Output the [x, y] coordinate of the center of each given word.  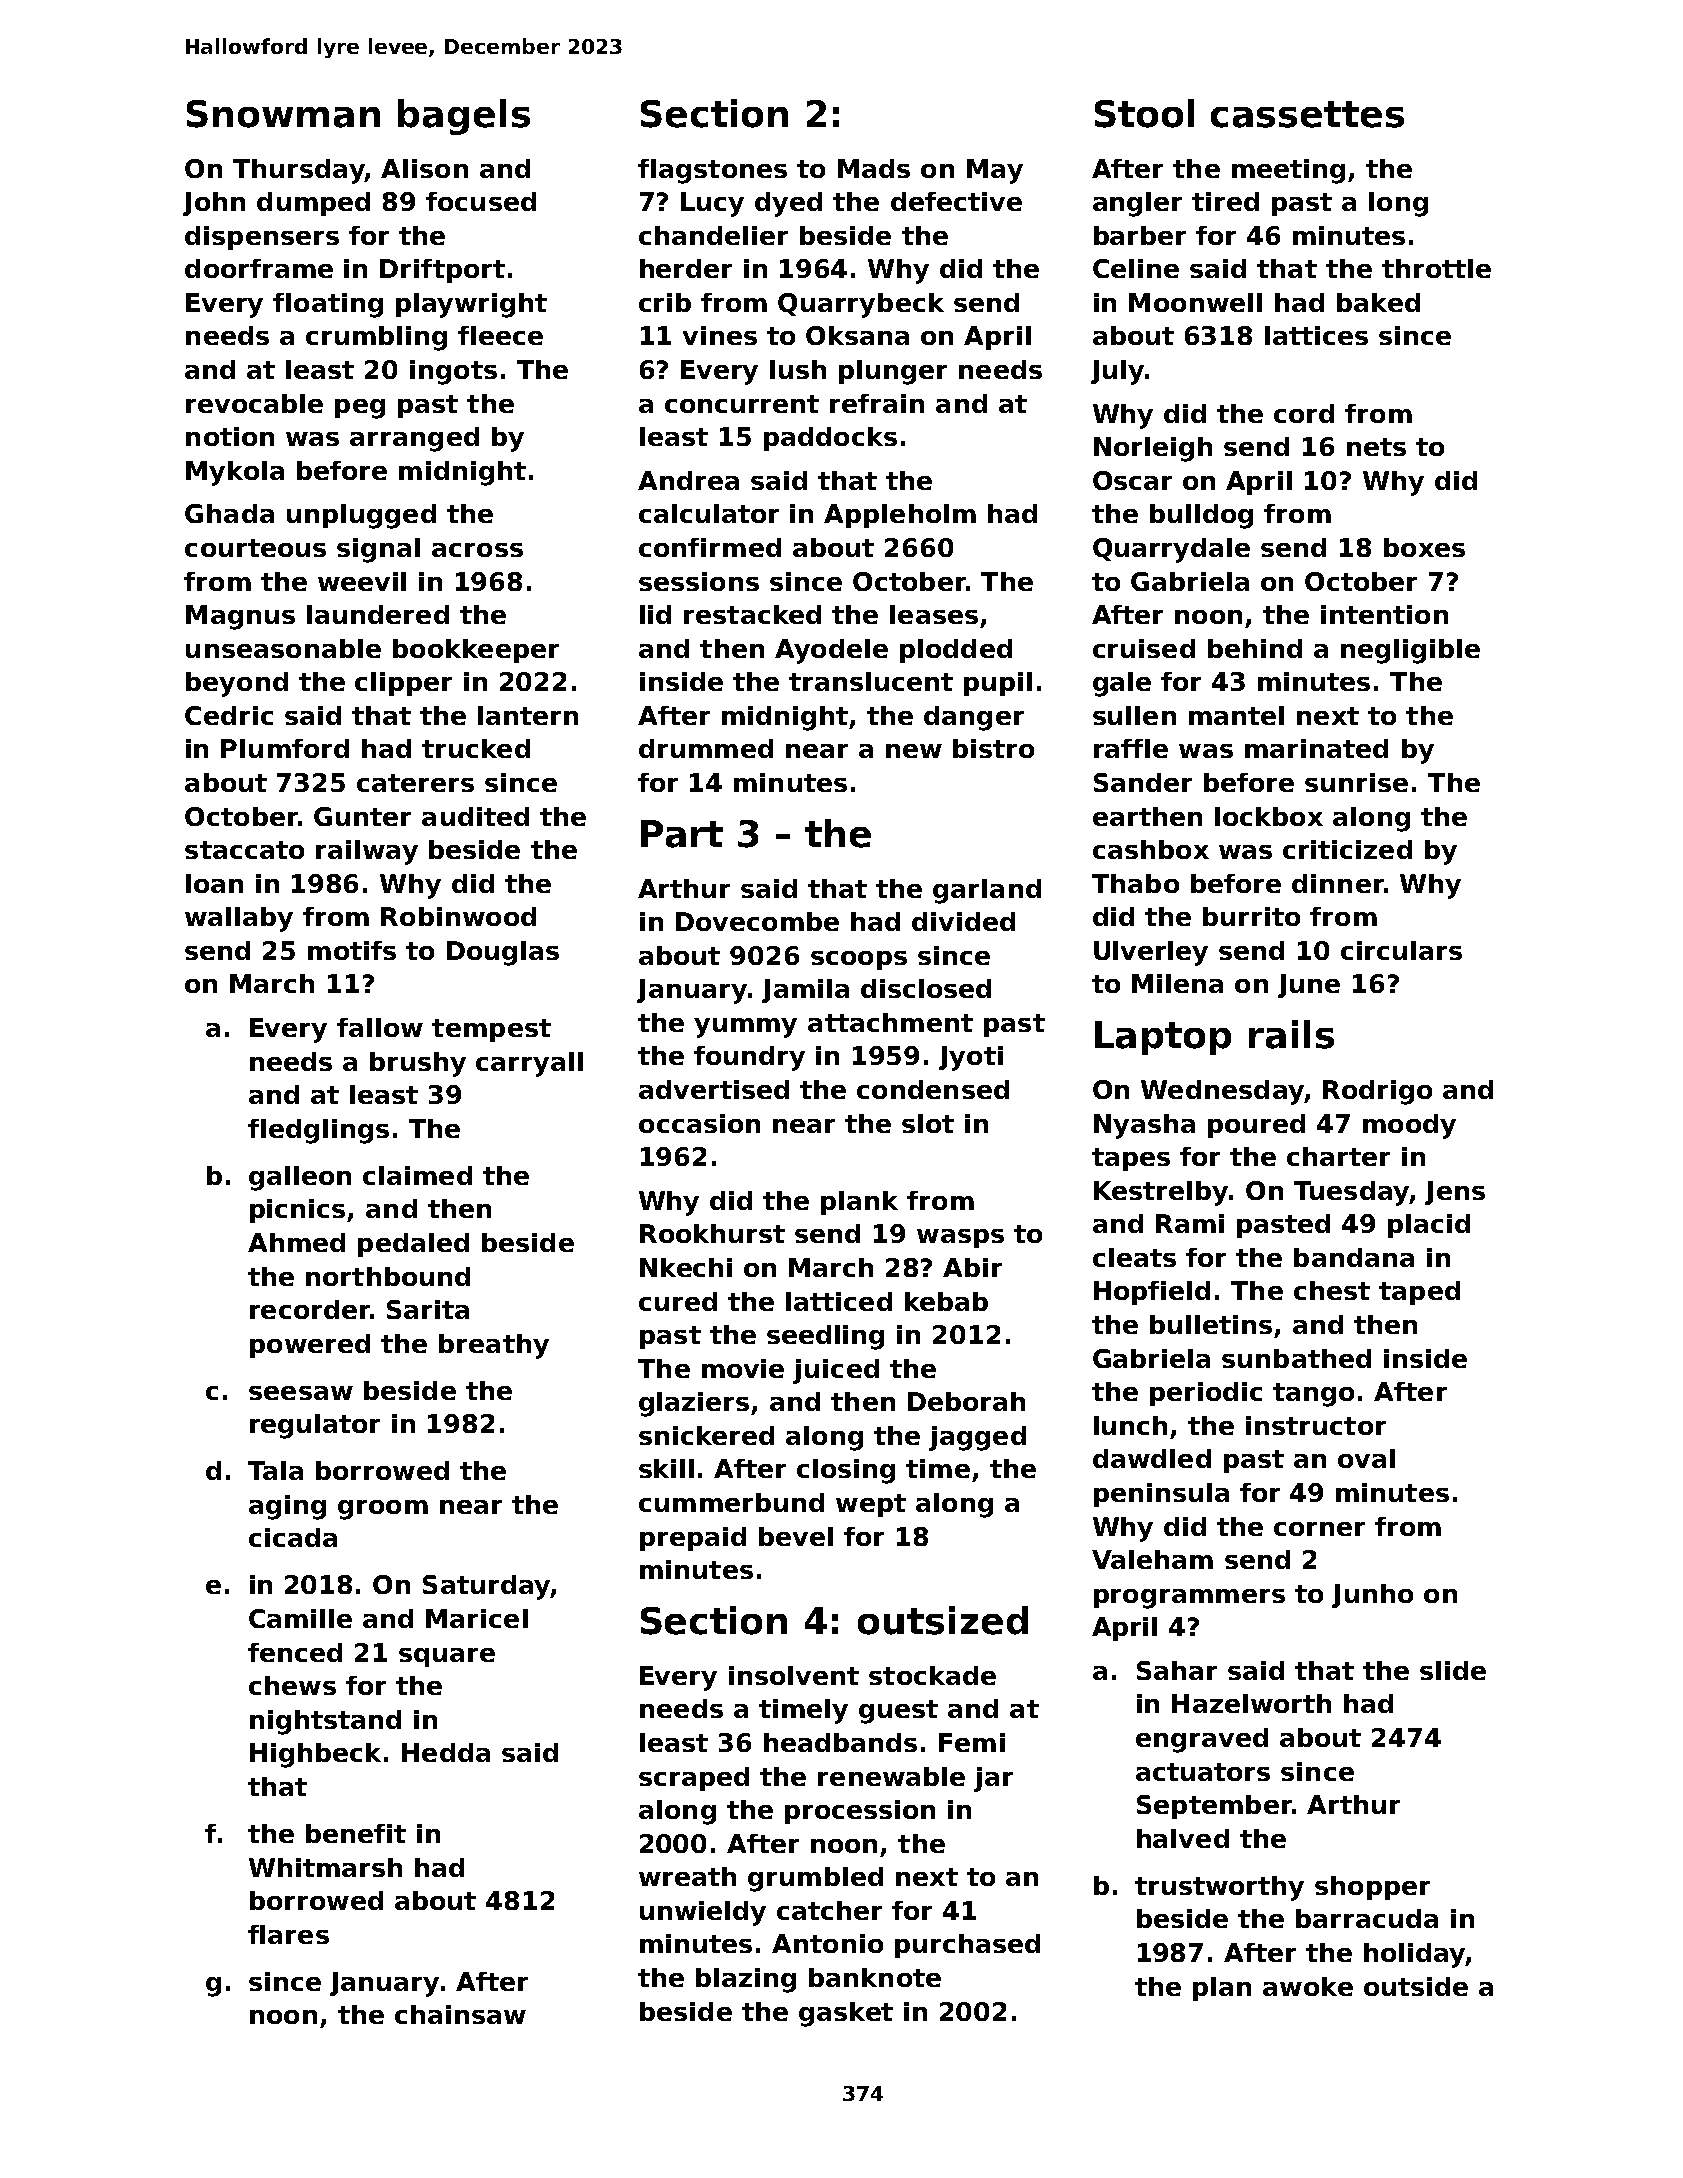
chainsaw [460, 2014]
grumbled [815, 1879]
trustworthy [1219, 1888]
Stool [1144, 113]
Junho [1372, 1596]
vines [720, 335]
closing [846, 1471]
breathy [494, 1346]
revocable [254, 403]
